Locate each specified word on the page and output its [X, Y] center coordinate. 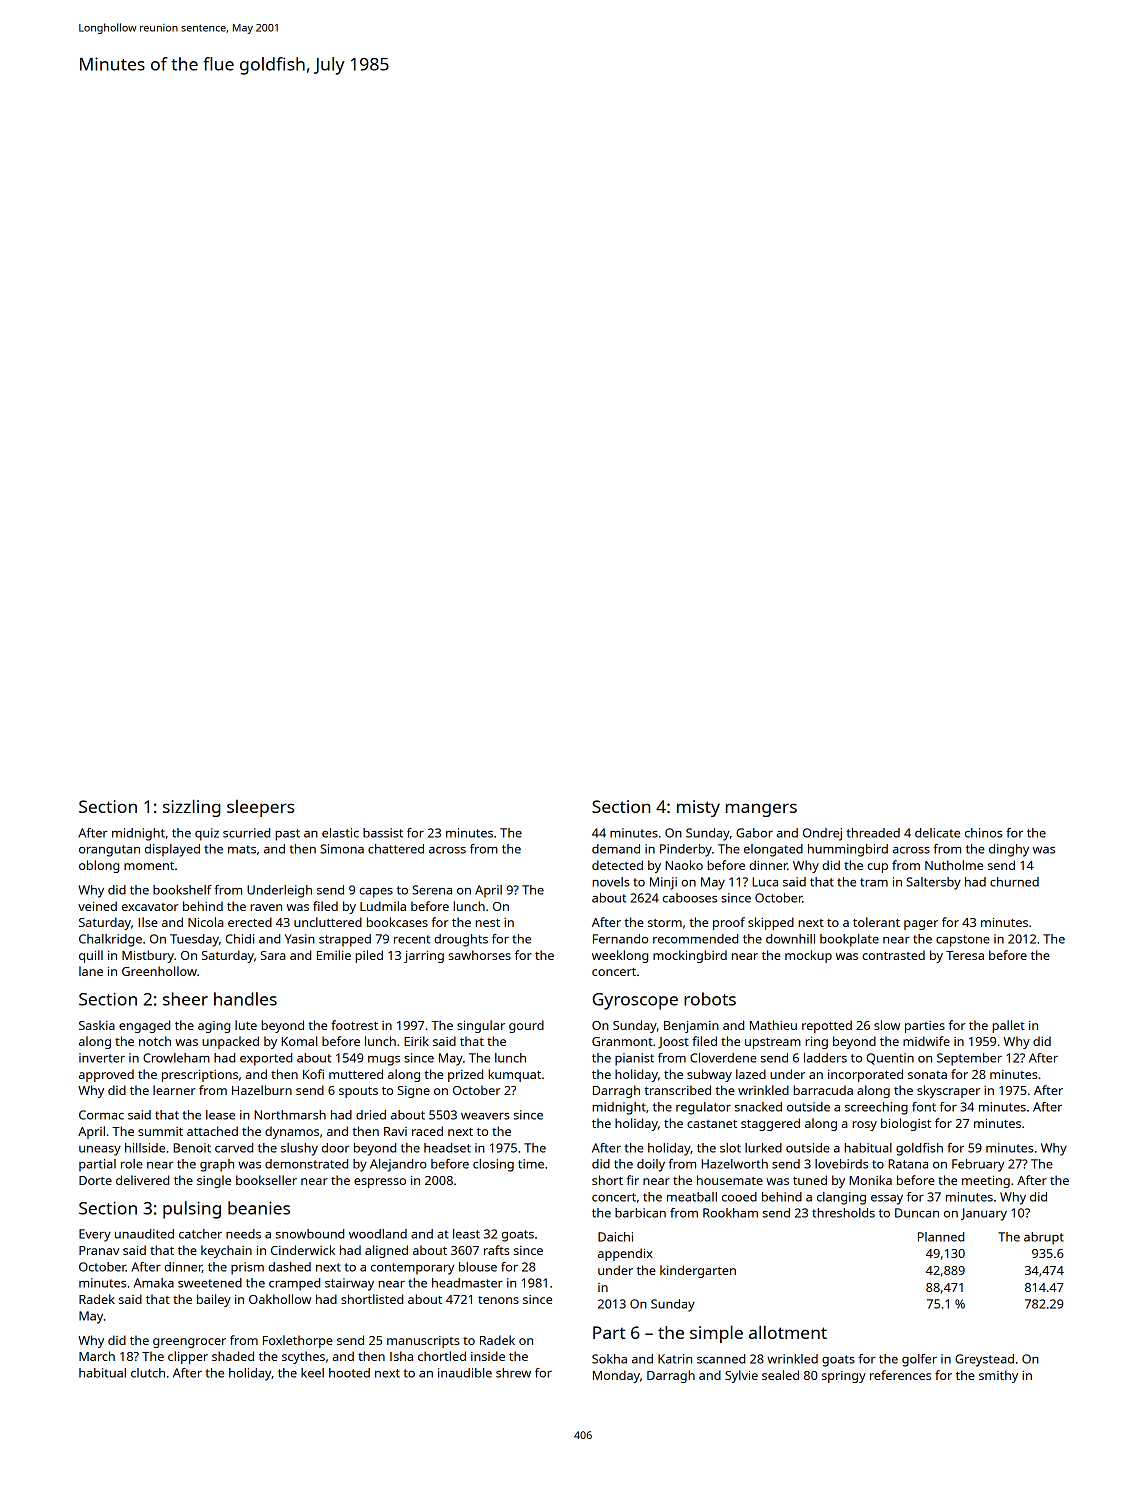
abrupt [1044, 1238]
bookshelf [182, 890]
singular [481, 1026]
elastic [340, 833]
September [969, 1059]
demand [616, 849]
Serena [432, 890]
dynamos [292, 1132]
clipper [188, 1357]
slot [730, 1148]
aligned [386, 1251]
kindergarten [698, 1271]
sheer [185, 999]
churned [1014, 882]
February [978, 1165]
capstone [963, 941]
